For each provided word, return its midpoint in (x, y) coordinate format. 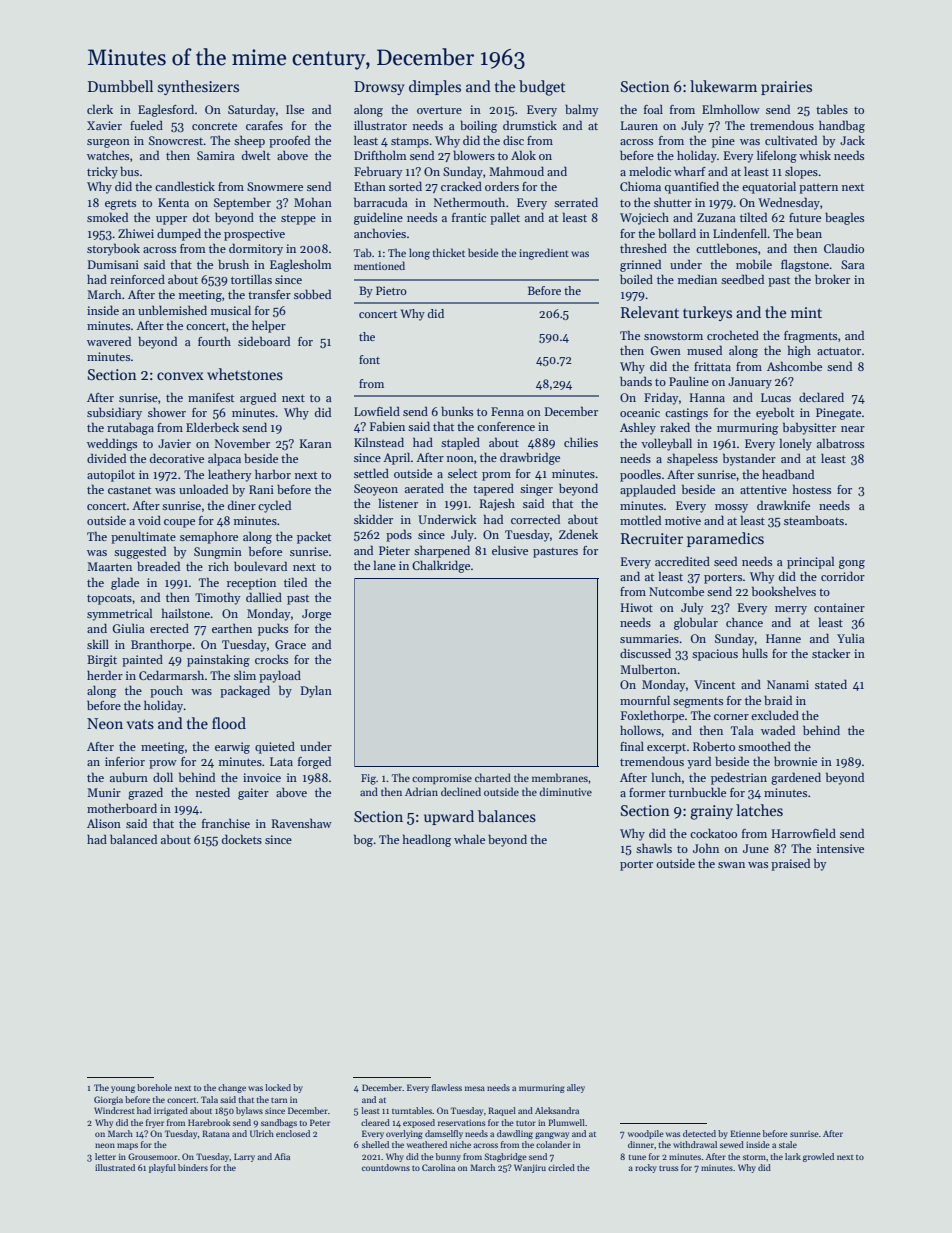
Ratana (216, 1133)
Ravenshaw (301, 823)
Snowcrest (176, 140)
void (149, 520)
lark (793, 1156)
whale (469, 839)
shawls (654, 848)
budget (542, 88)
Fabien (387, 426)
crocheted (733, 335)
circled (561, 1167)
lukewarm (723, 86)
